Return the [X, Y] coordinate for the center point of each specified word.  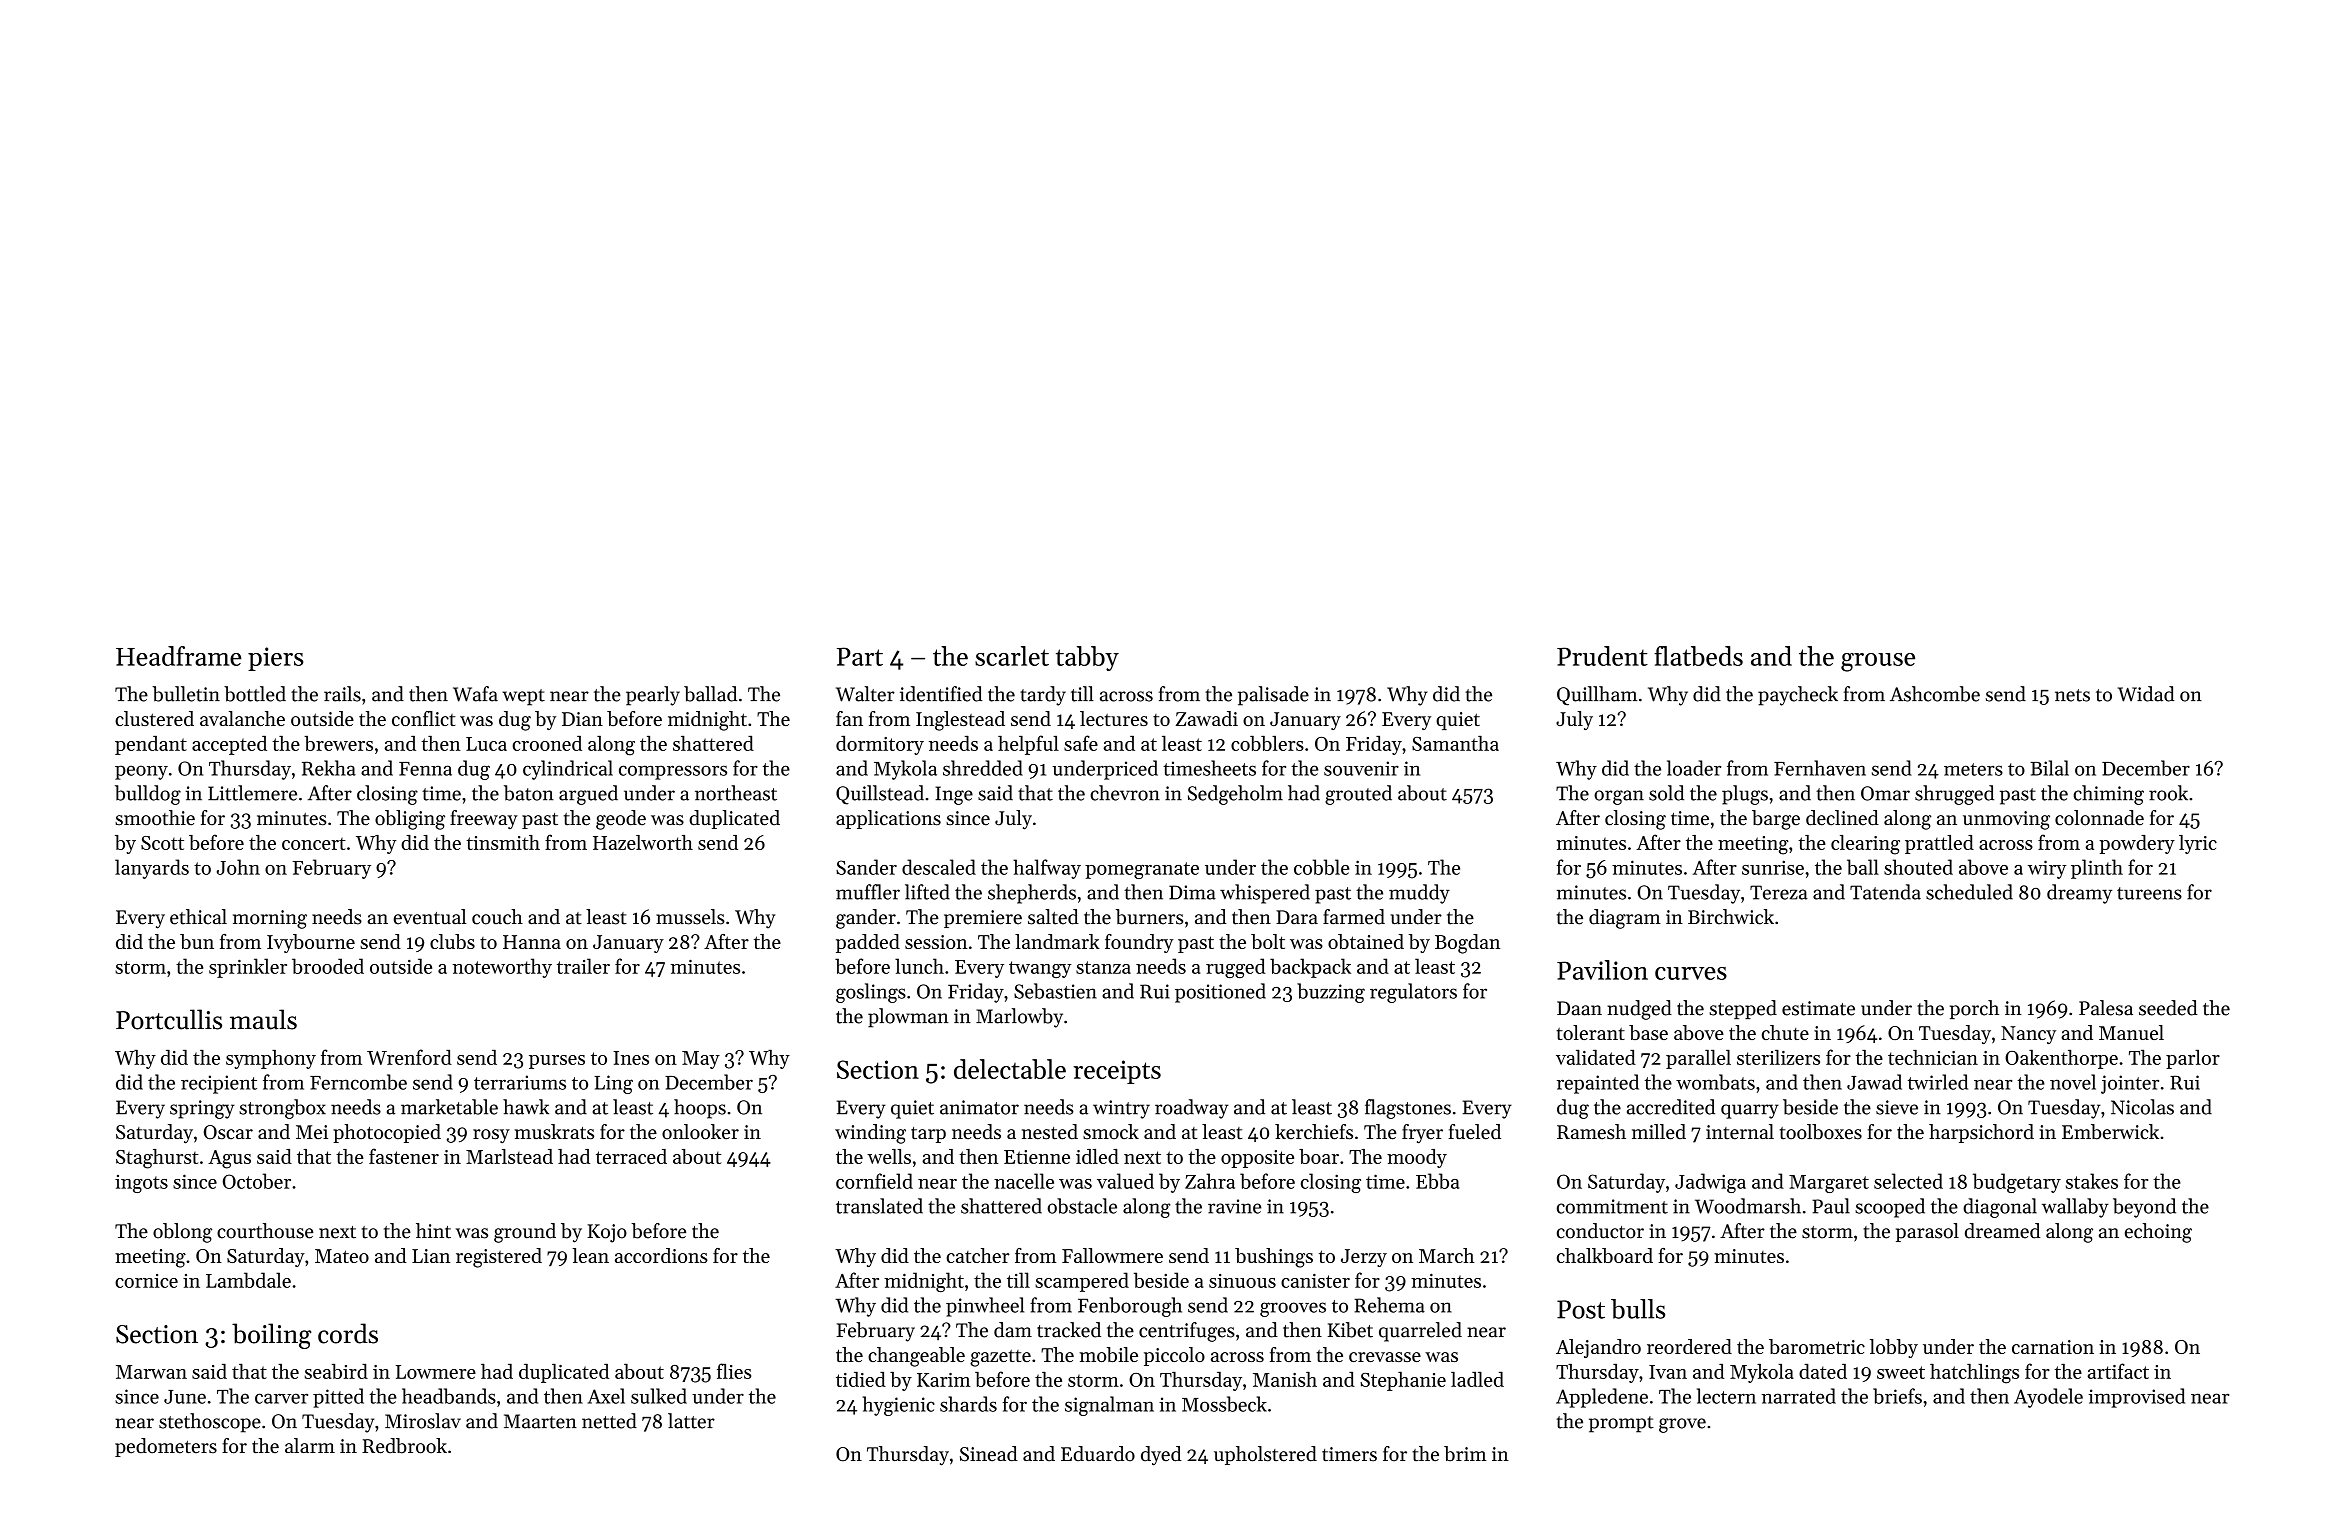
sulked [659, 1396]
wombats [1715, 1082]
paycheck [1798, 696]
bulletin [186, 694]
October [257, 1181]
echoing [2158, 1233]
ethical [198, 917]
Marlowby [1019, 1018]
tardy [1043, 696]
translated [879, 1206]
